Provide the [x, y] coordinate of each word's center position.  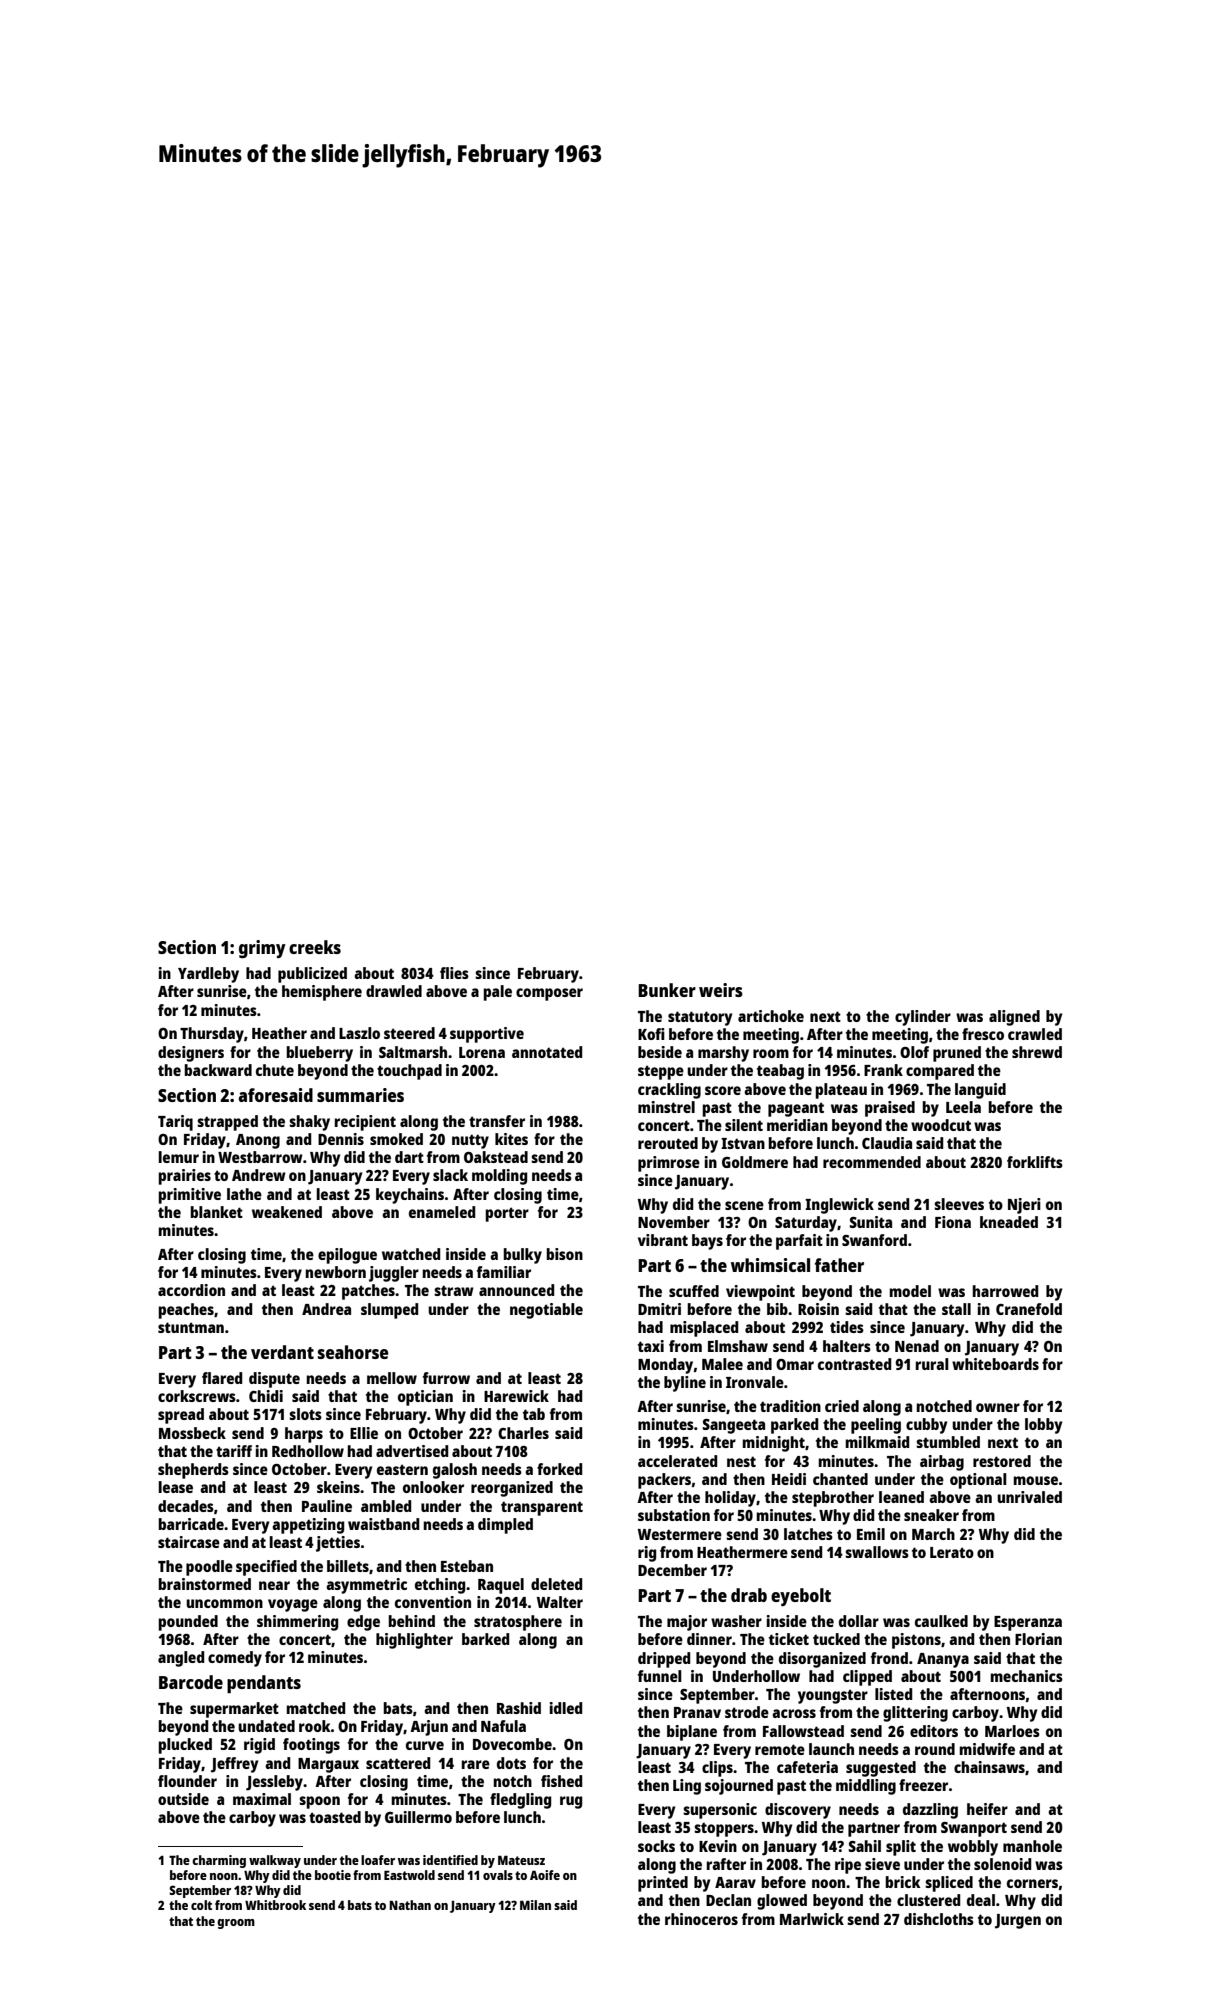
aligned [1014, 1018]
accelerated [677, 1461]
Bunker [667, 990]
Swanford [874, 1240]
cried [842, 1406]
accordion [191, 1290]
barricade [191, 1524]
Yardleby [208, 975]
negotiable [546, 1311]
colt [201, 1905]
